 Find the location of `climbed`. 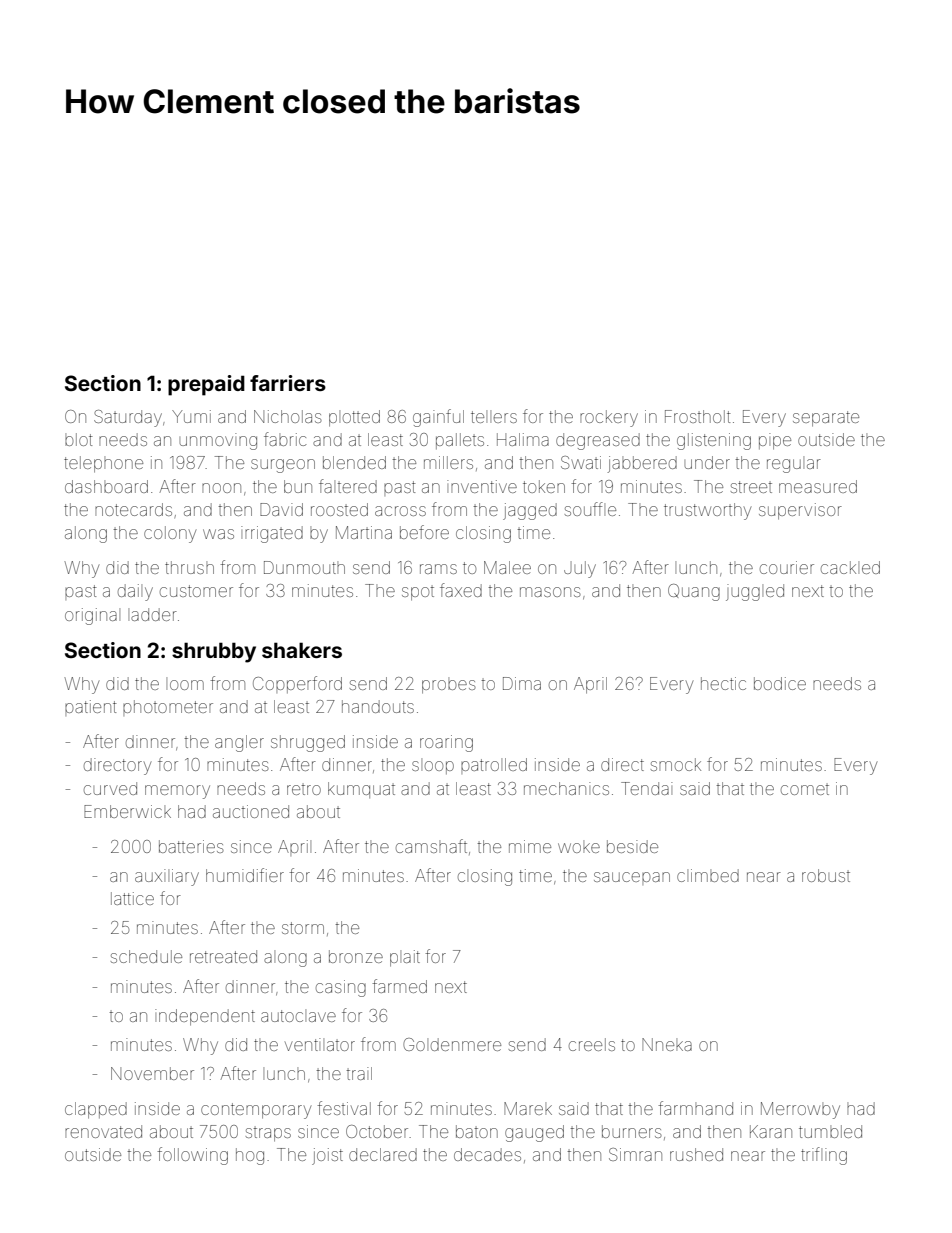

climbed is located at coordinates (708, 875).
